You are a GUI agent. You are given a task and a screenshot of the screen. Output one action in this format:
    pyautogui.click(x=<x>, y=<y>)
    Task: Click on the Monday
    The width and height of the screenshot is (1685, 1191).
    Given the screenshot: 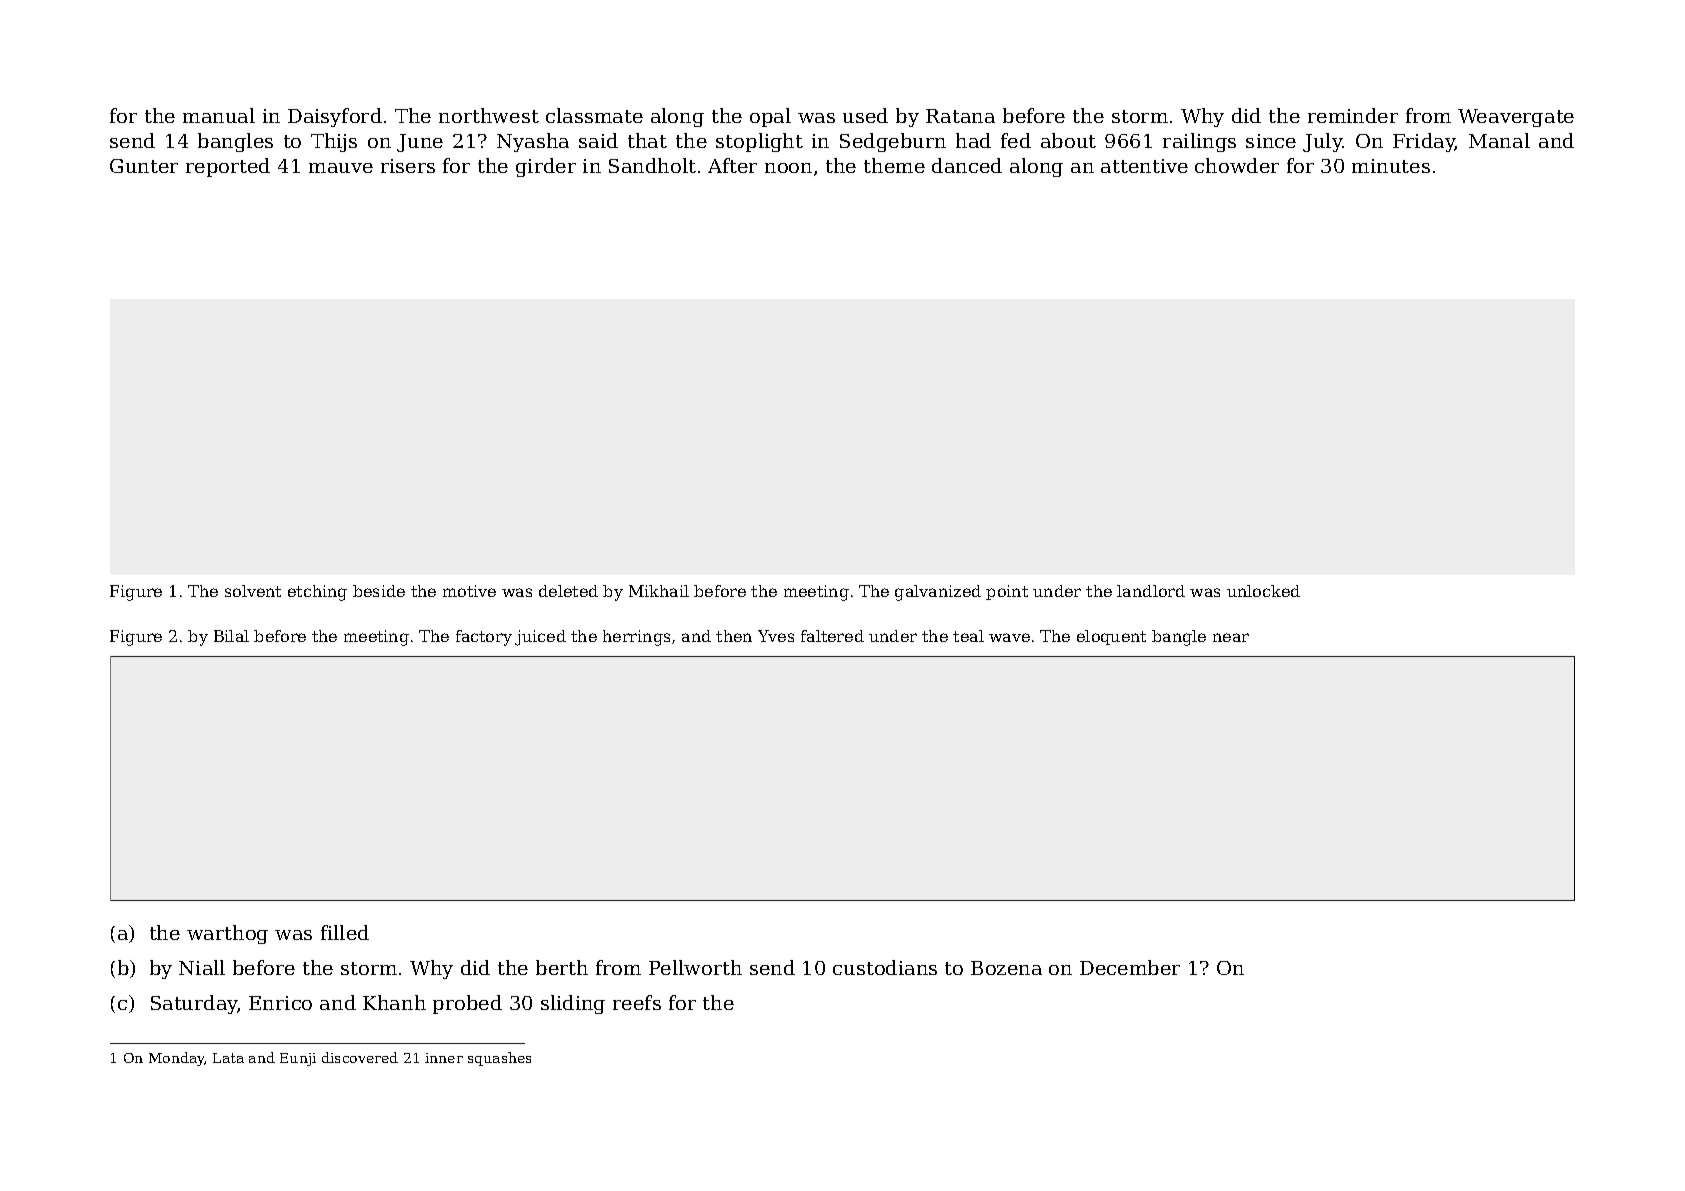 What is the action you would take?
    pyautogui.click(x=177, y=1059)
